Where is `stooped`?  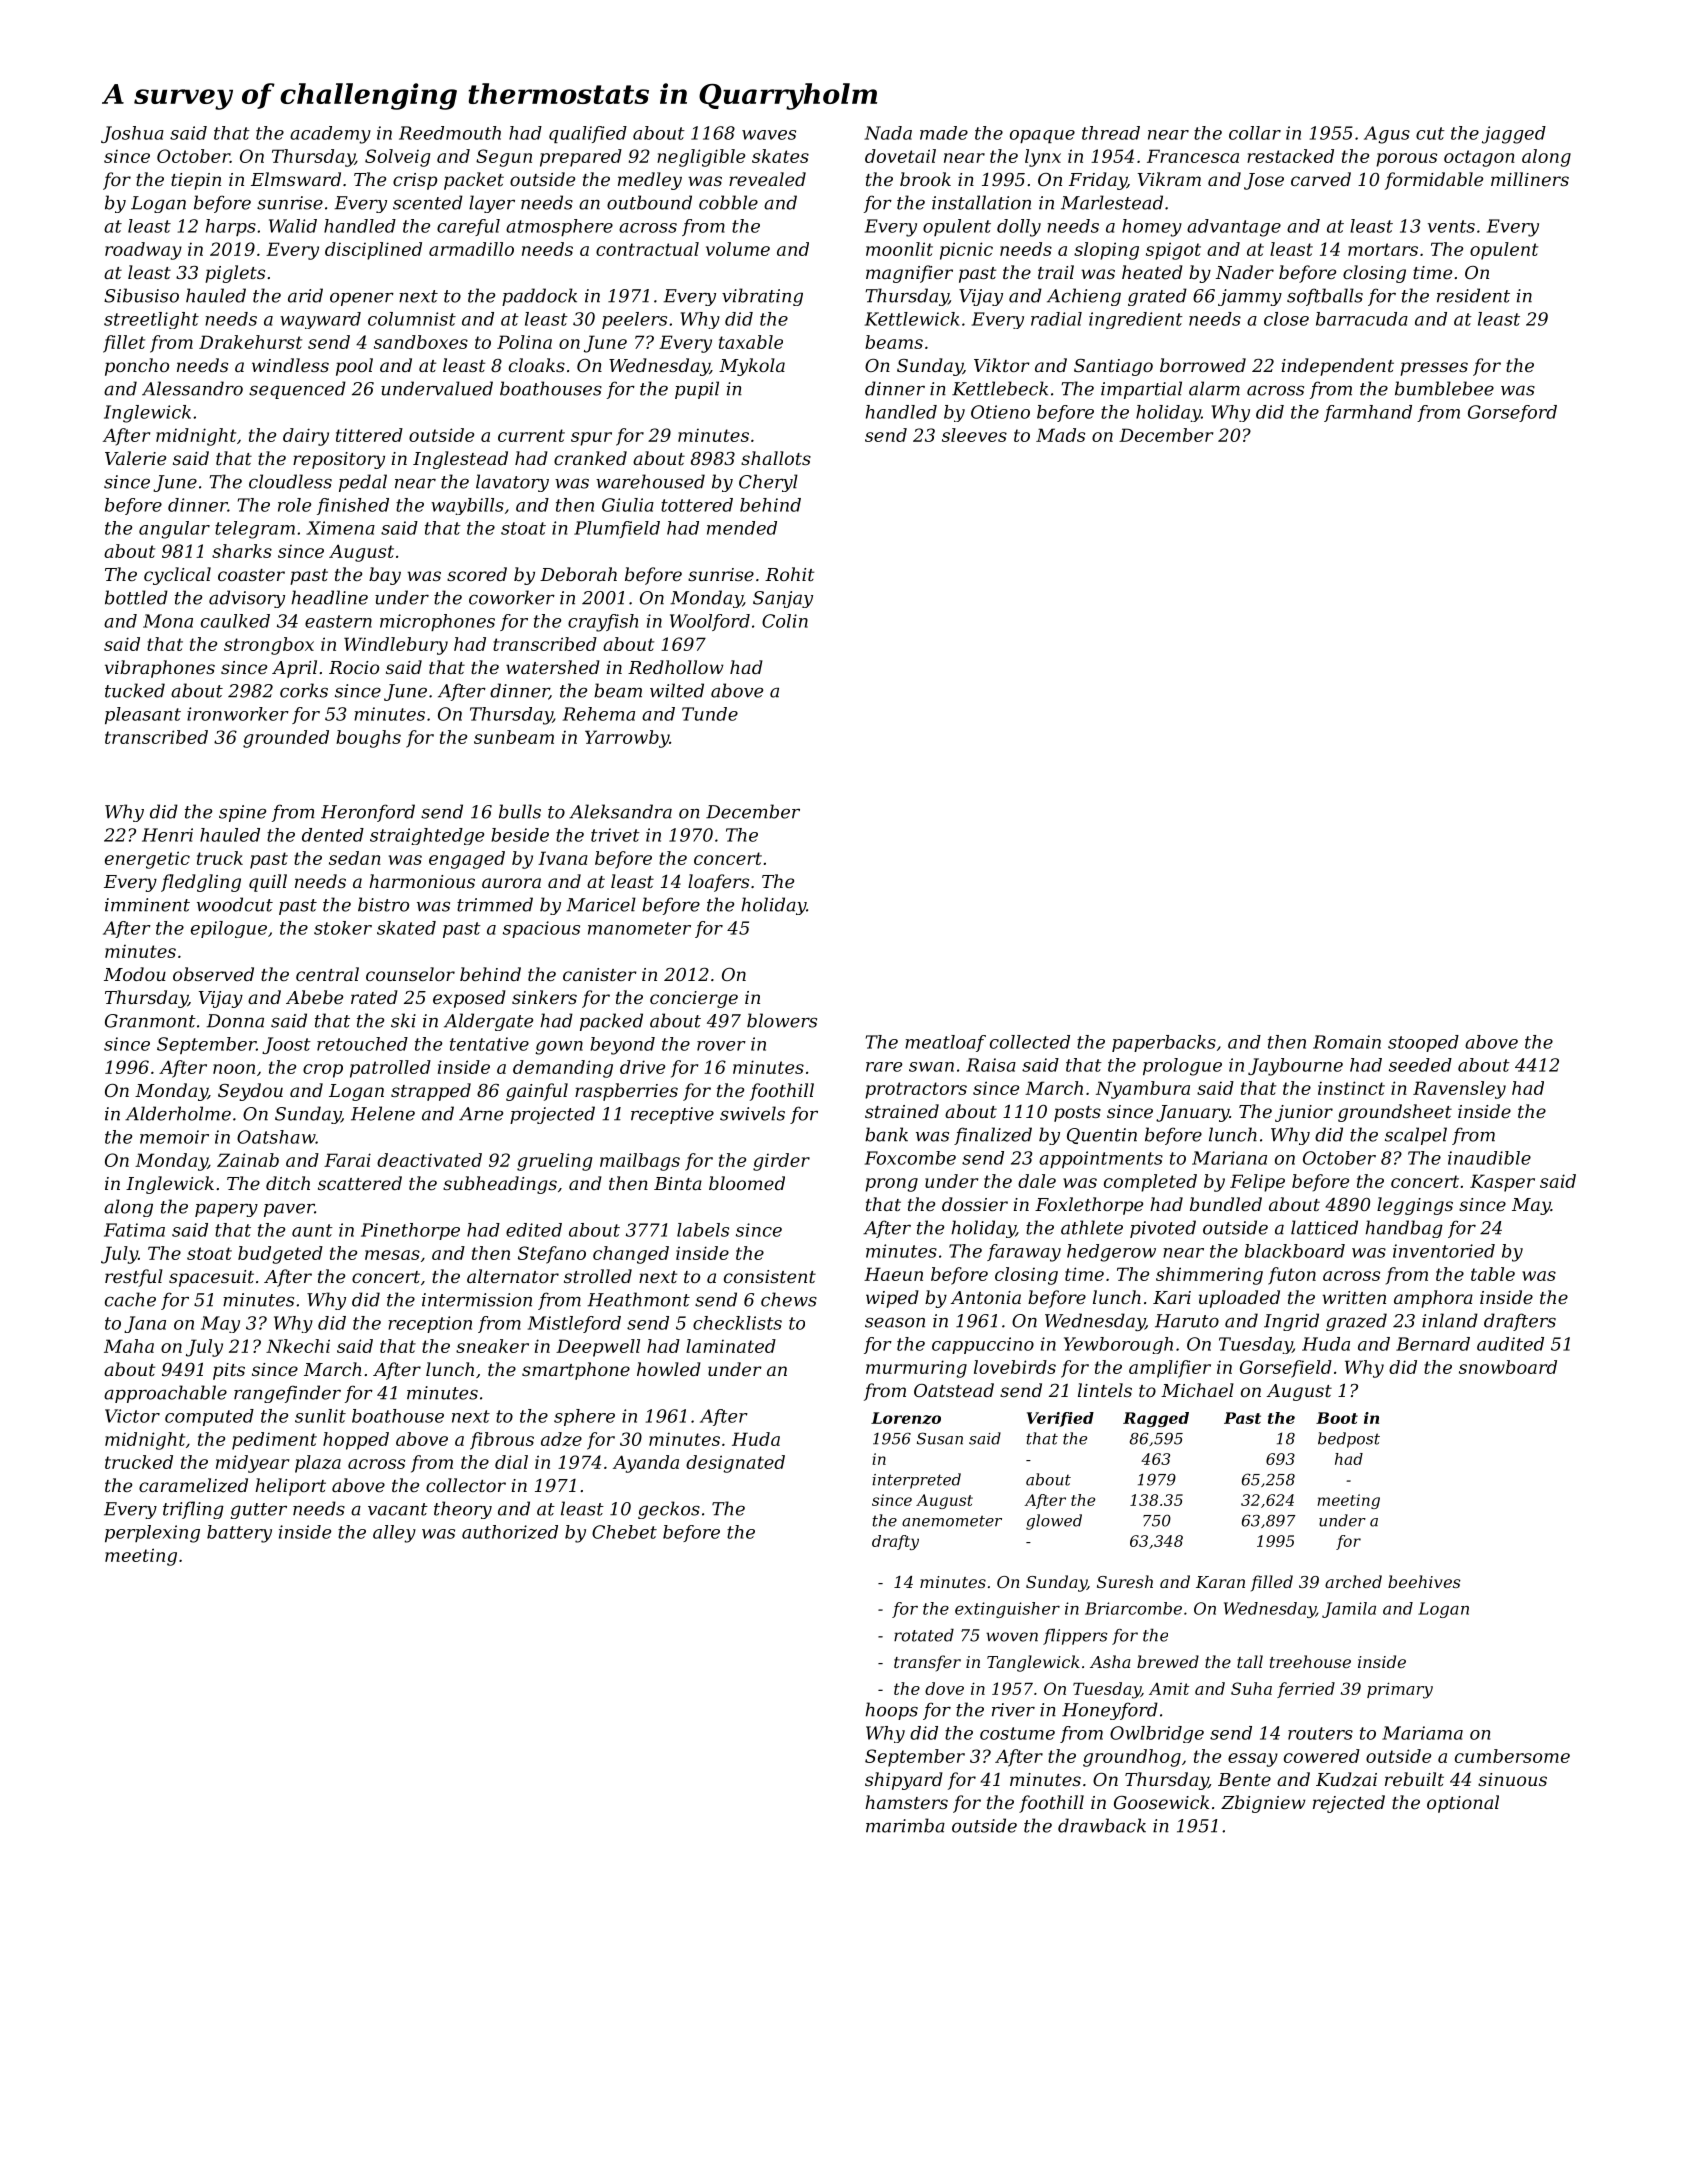 stooped is located at coordinates (1423, 1043).
